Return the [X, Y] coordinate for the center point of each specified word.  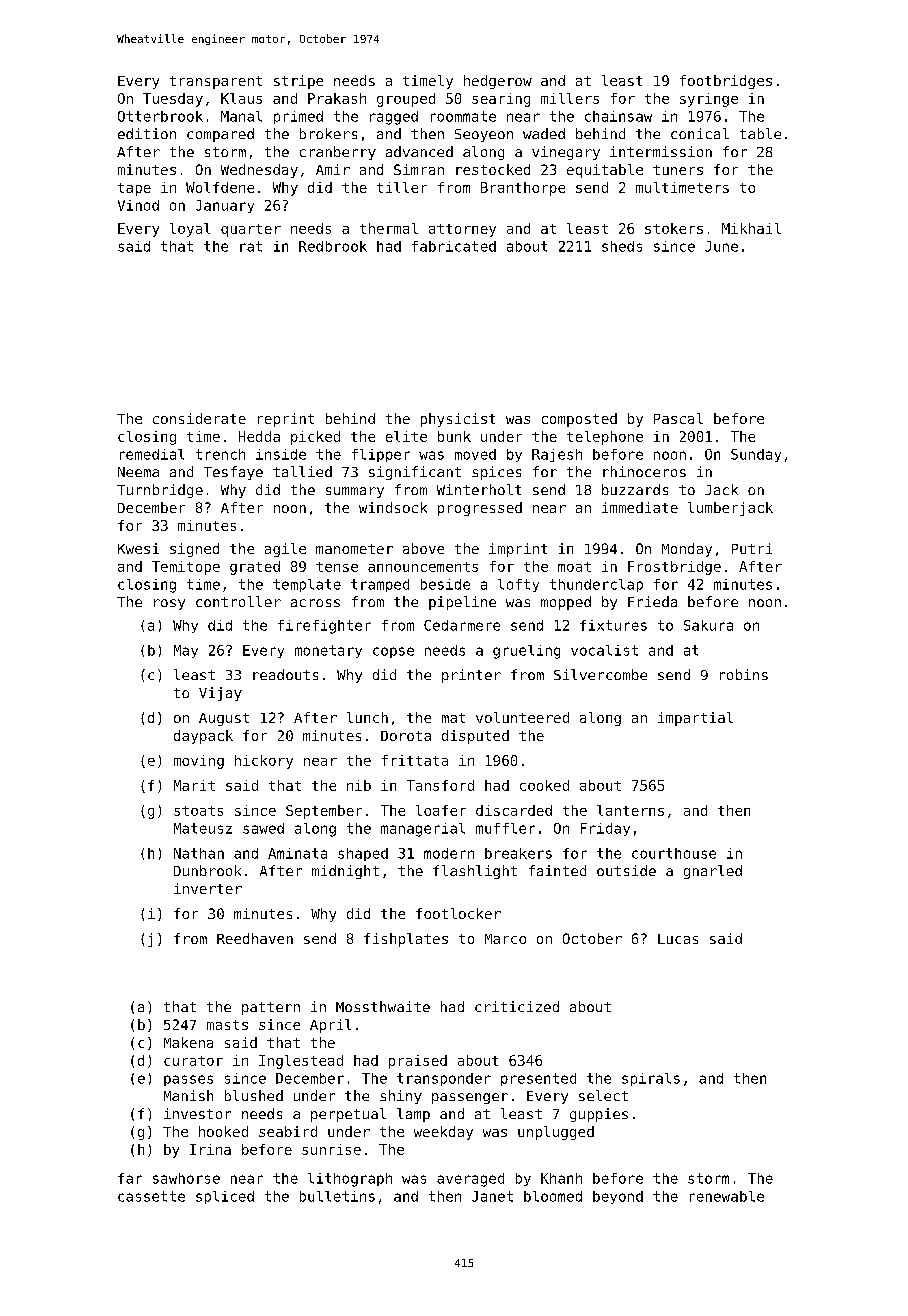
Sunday [756, 455]
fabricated [454, 246]
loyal [190, 230]
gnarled [713, 872]
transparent [216, 82]
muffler [505, 828]
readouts [285, 674]
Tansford [440, 785]
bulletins [337, 1196]
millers [570, 98]
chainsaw [618, 116]
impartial [695, 719]
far [130, 1178]
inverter [208, 888]
